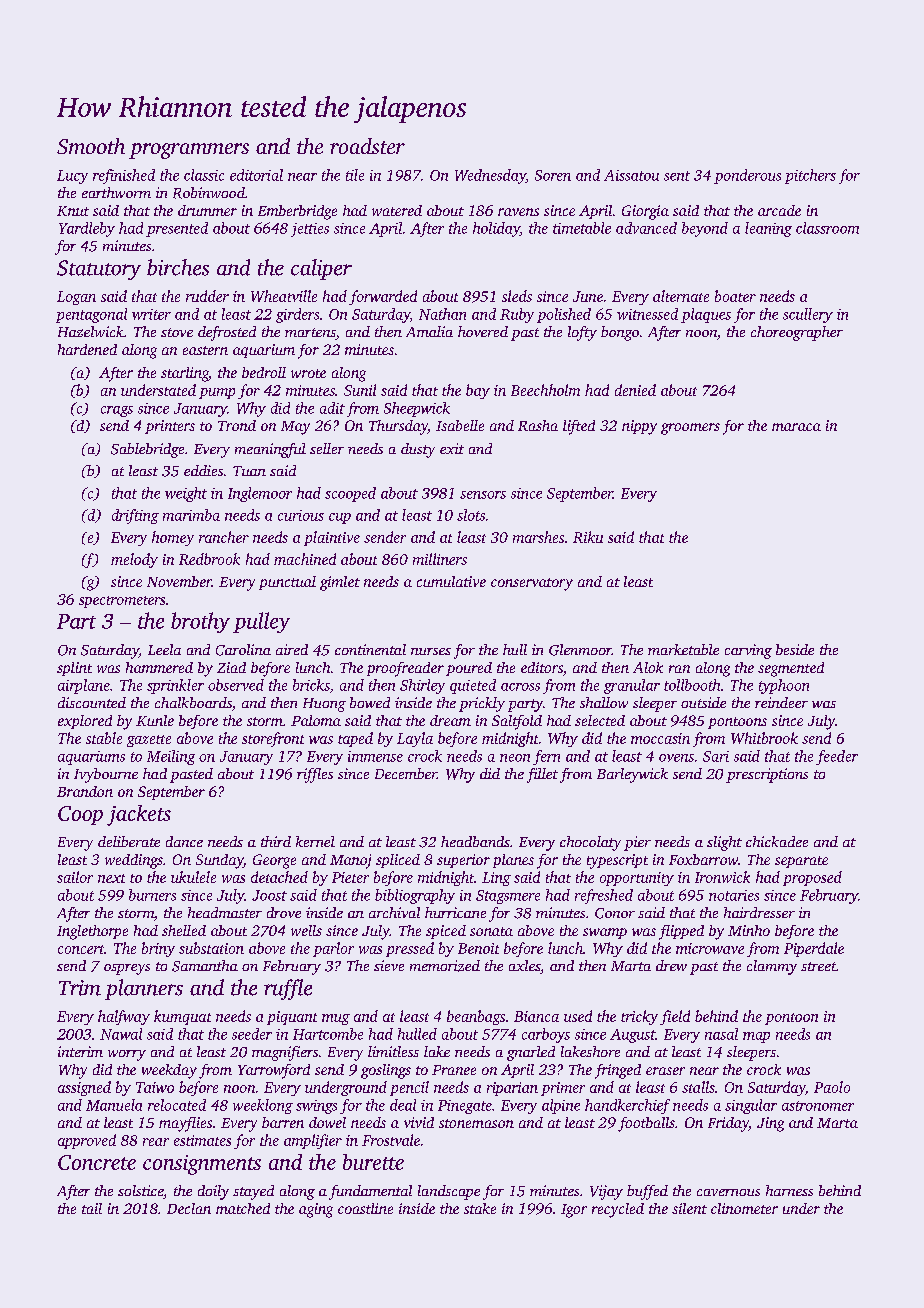 This page has height=1308, width=924. I want to click on Riku, so click(588, 537).
